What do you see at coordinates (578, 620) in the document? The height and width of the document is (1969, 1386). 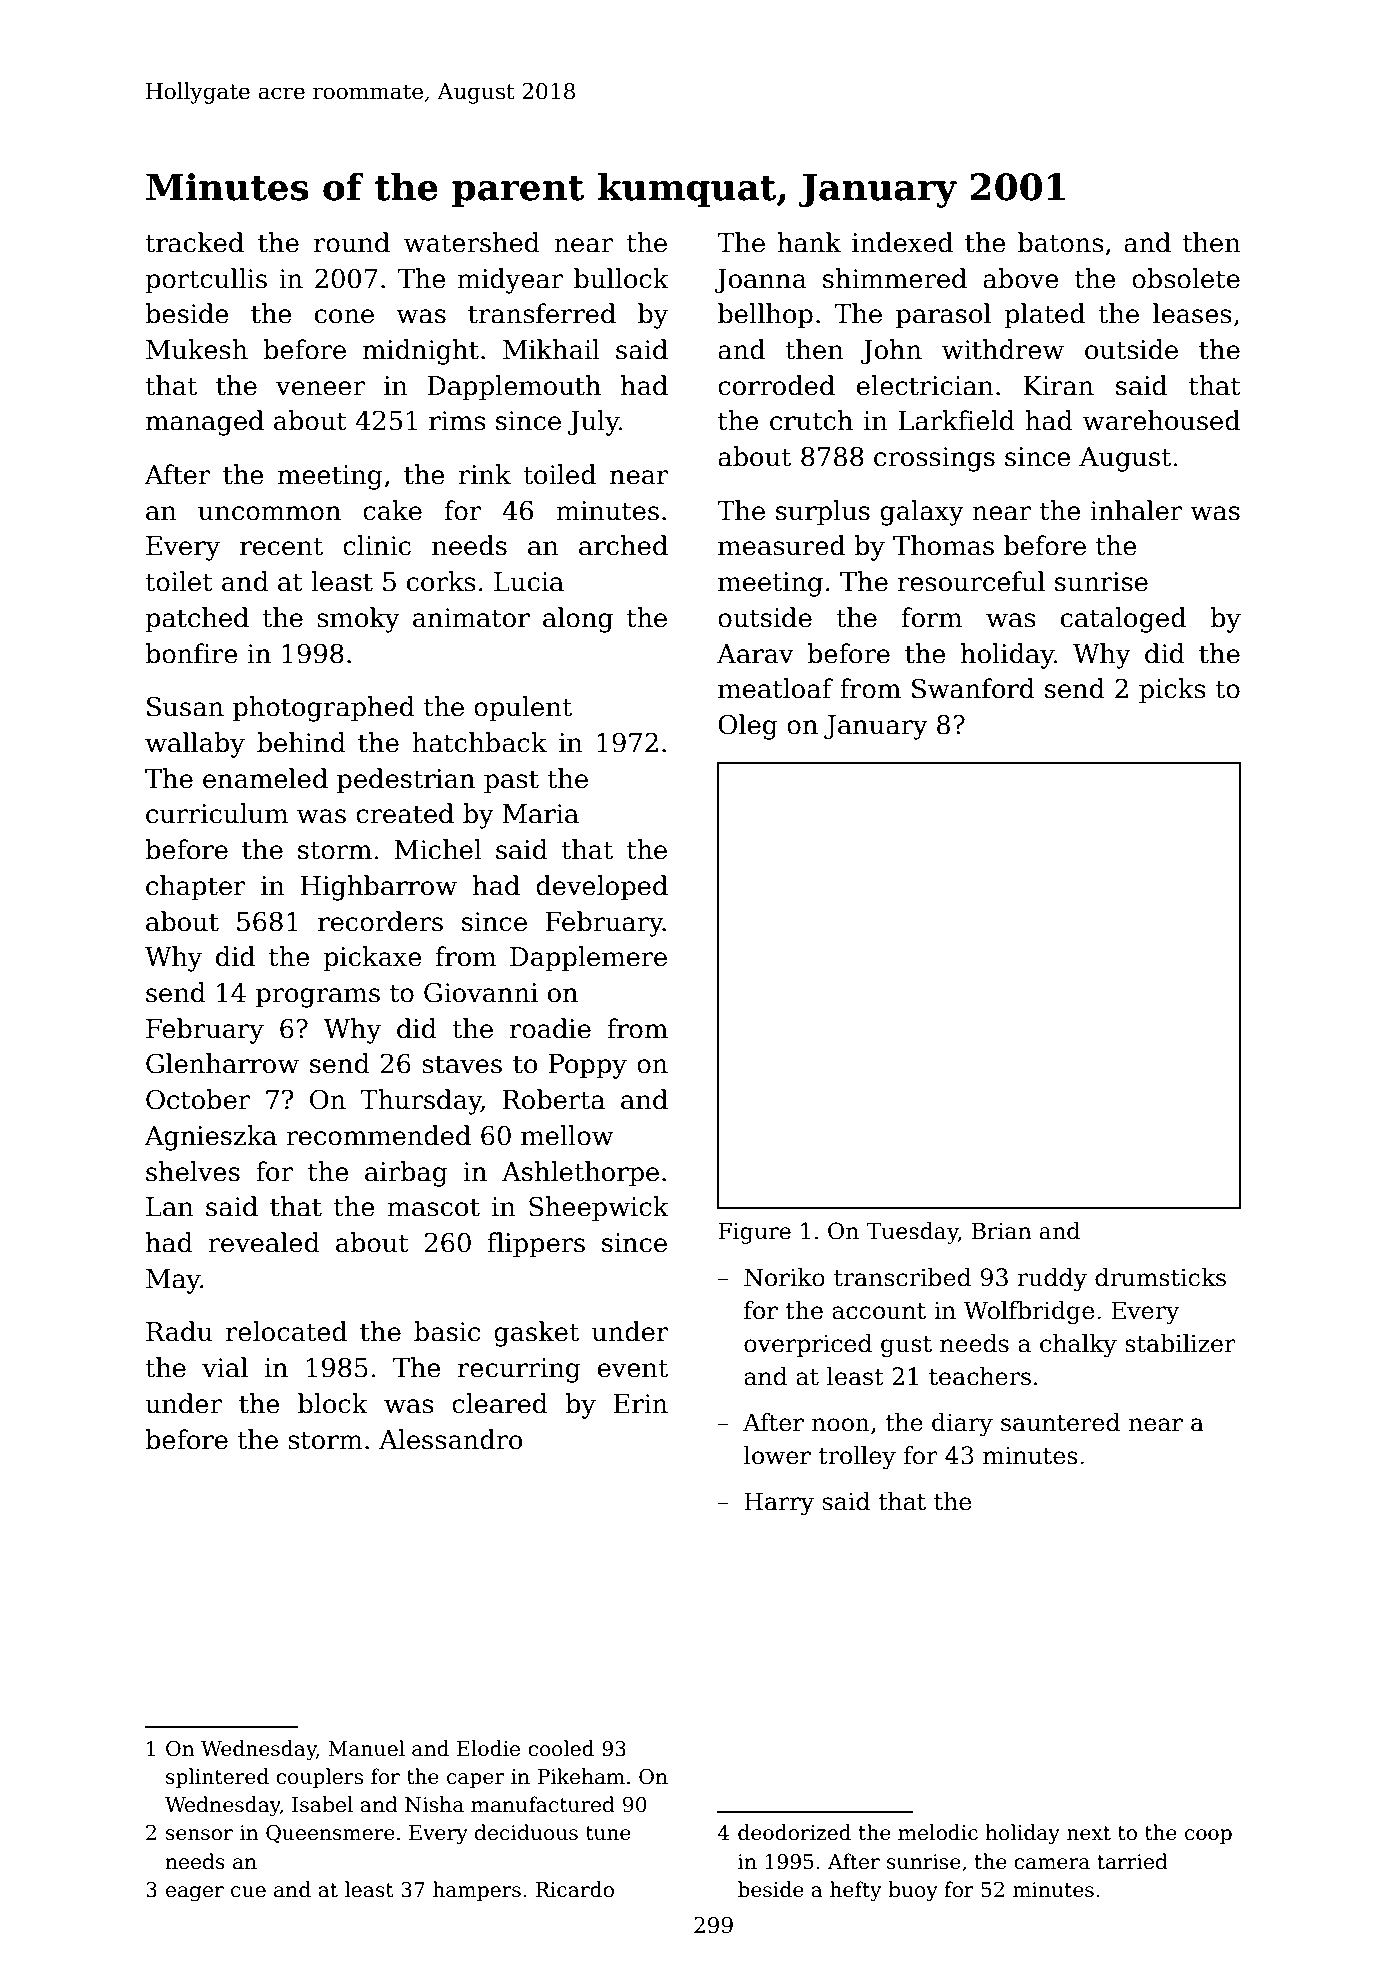 I see `along` at bounding box center [578, 620].
